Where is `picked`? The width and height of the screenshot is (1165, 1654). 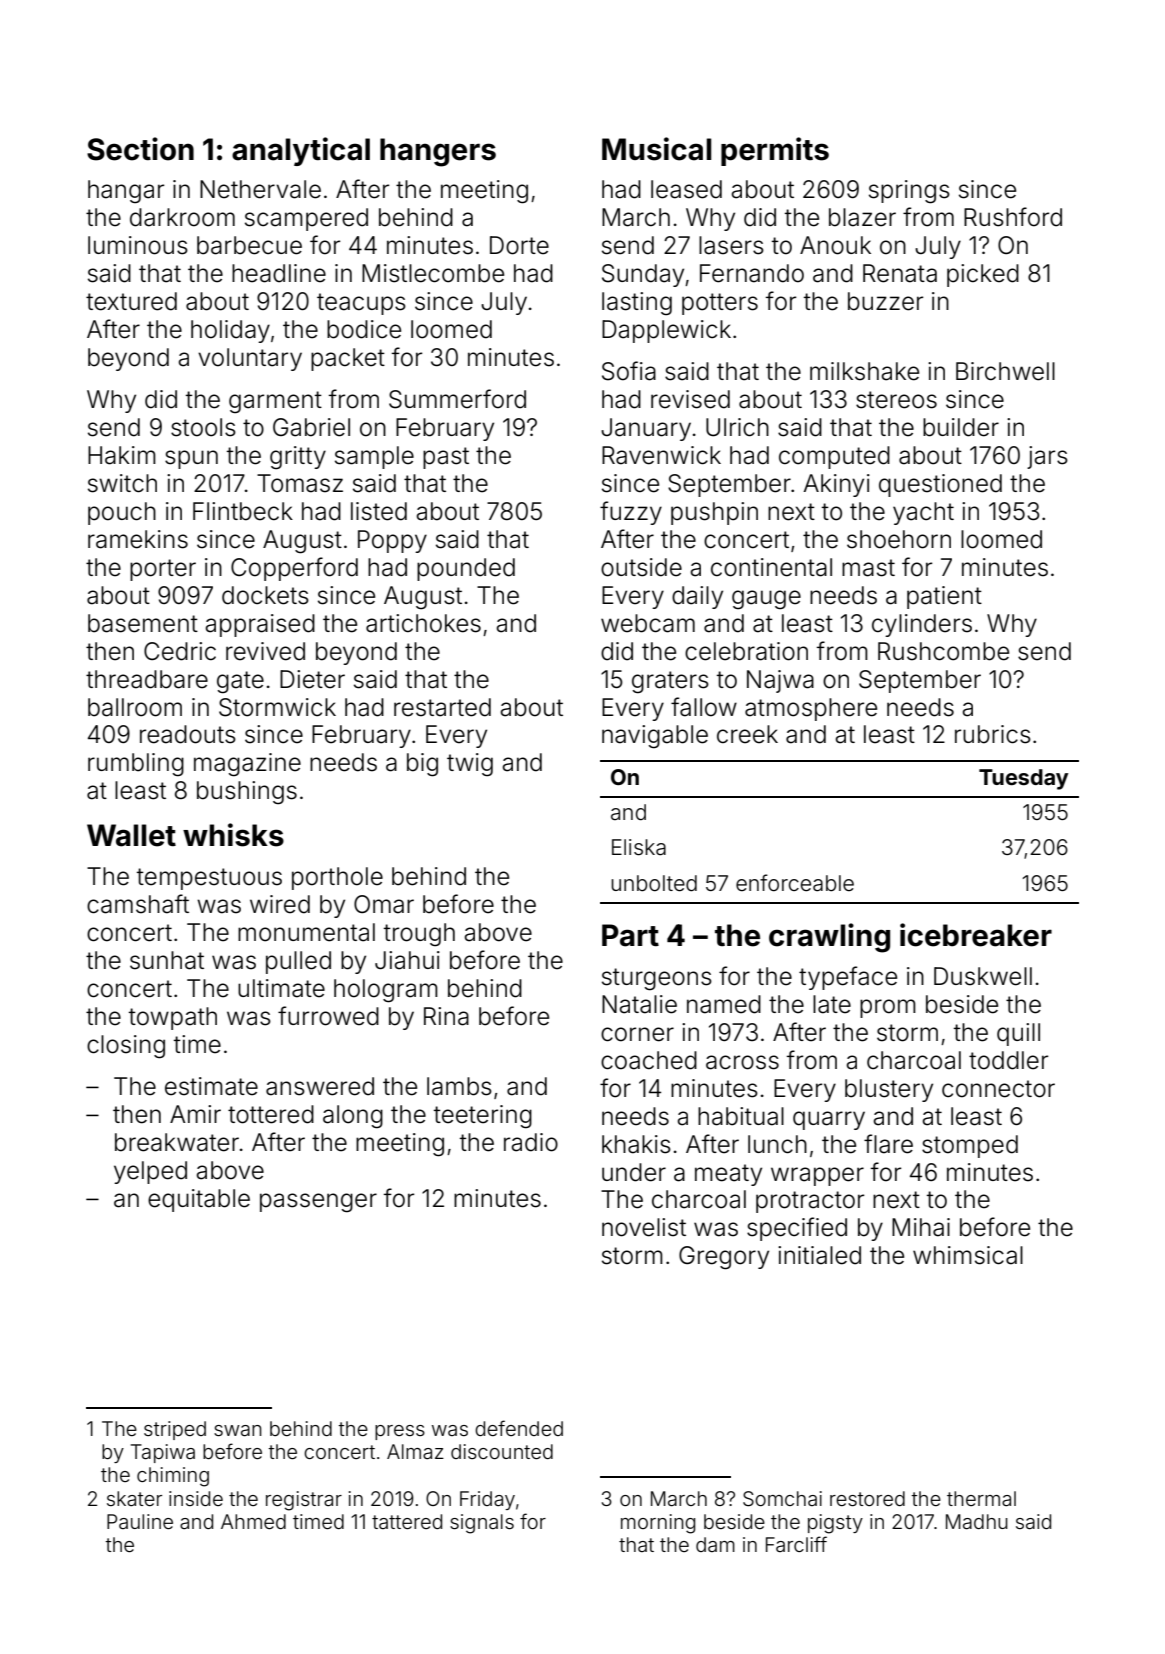 picked is located at coordinates (983, 275).
